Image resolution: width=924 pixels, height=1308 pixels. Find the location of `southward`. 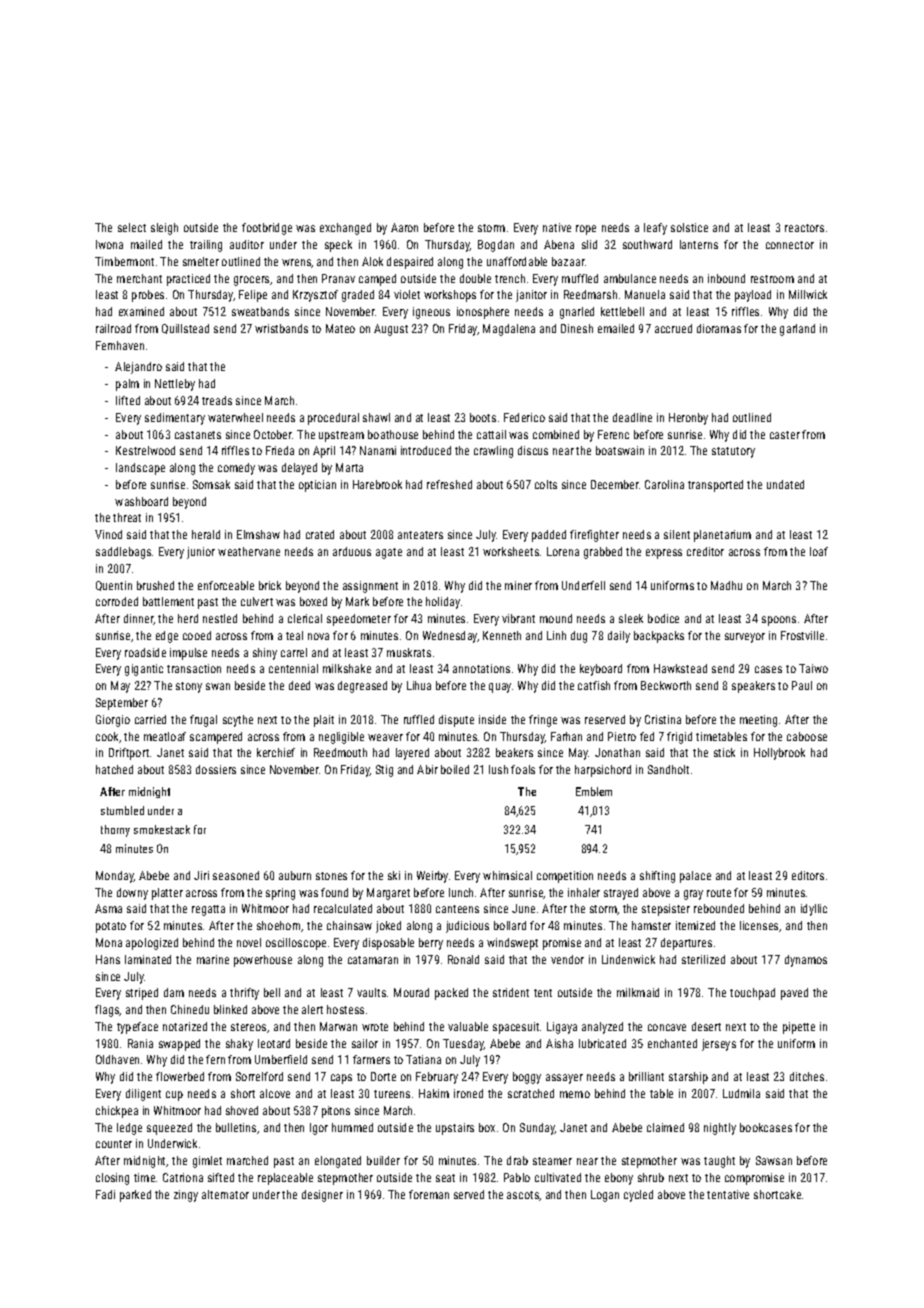

southward is located at coordinates (647, 244).
